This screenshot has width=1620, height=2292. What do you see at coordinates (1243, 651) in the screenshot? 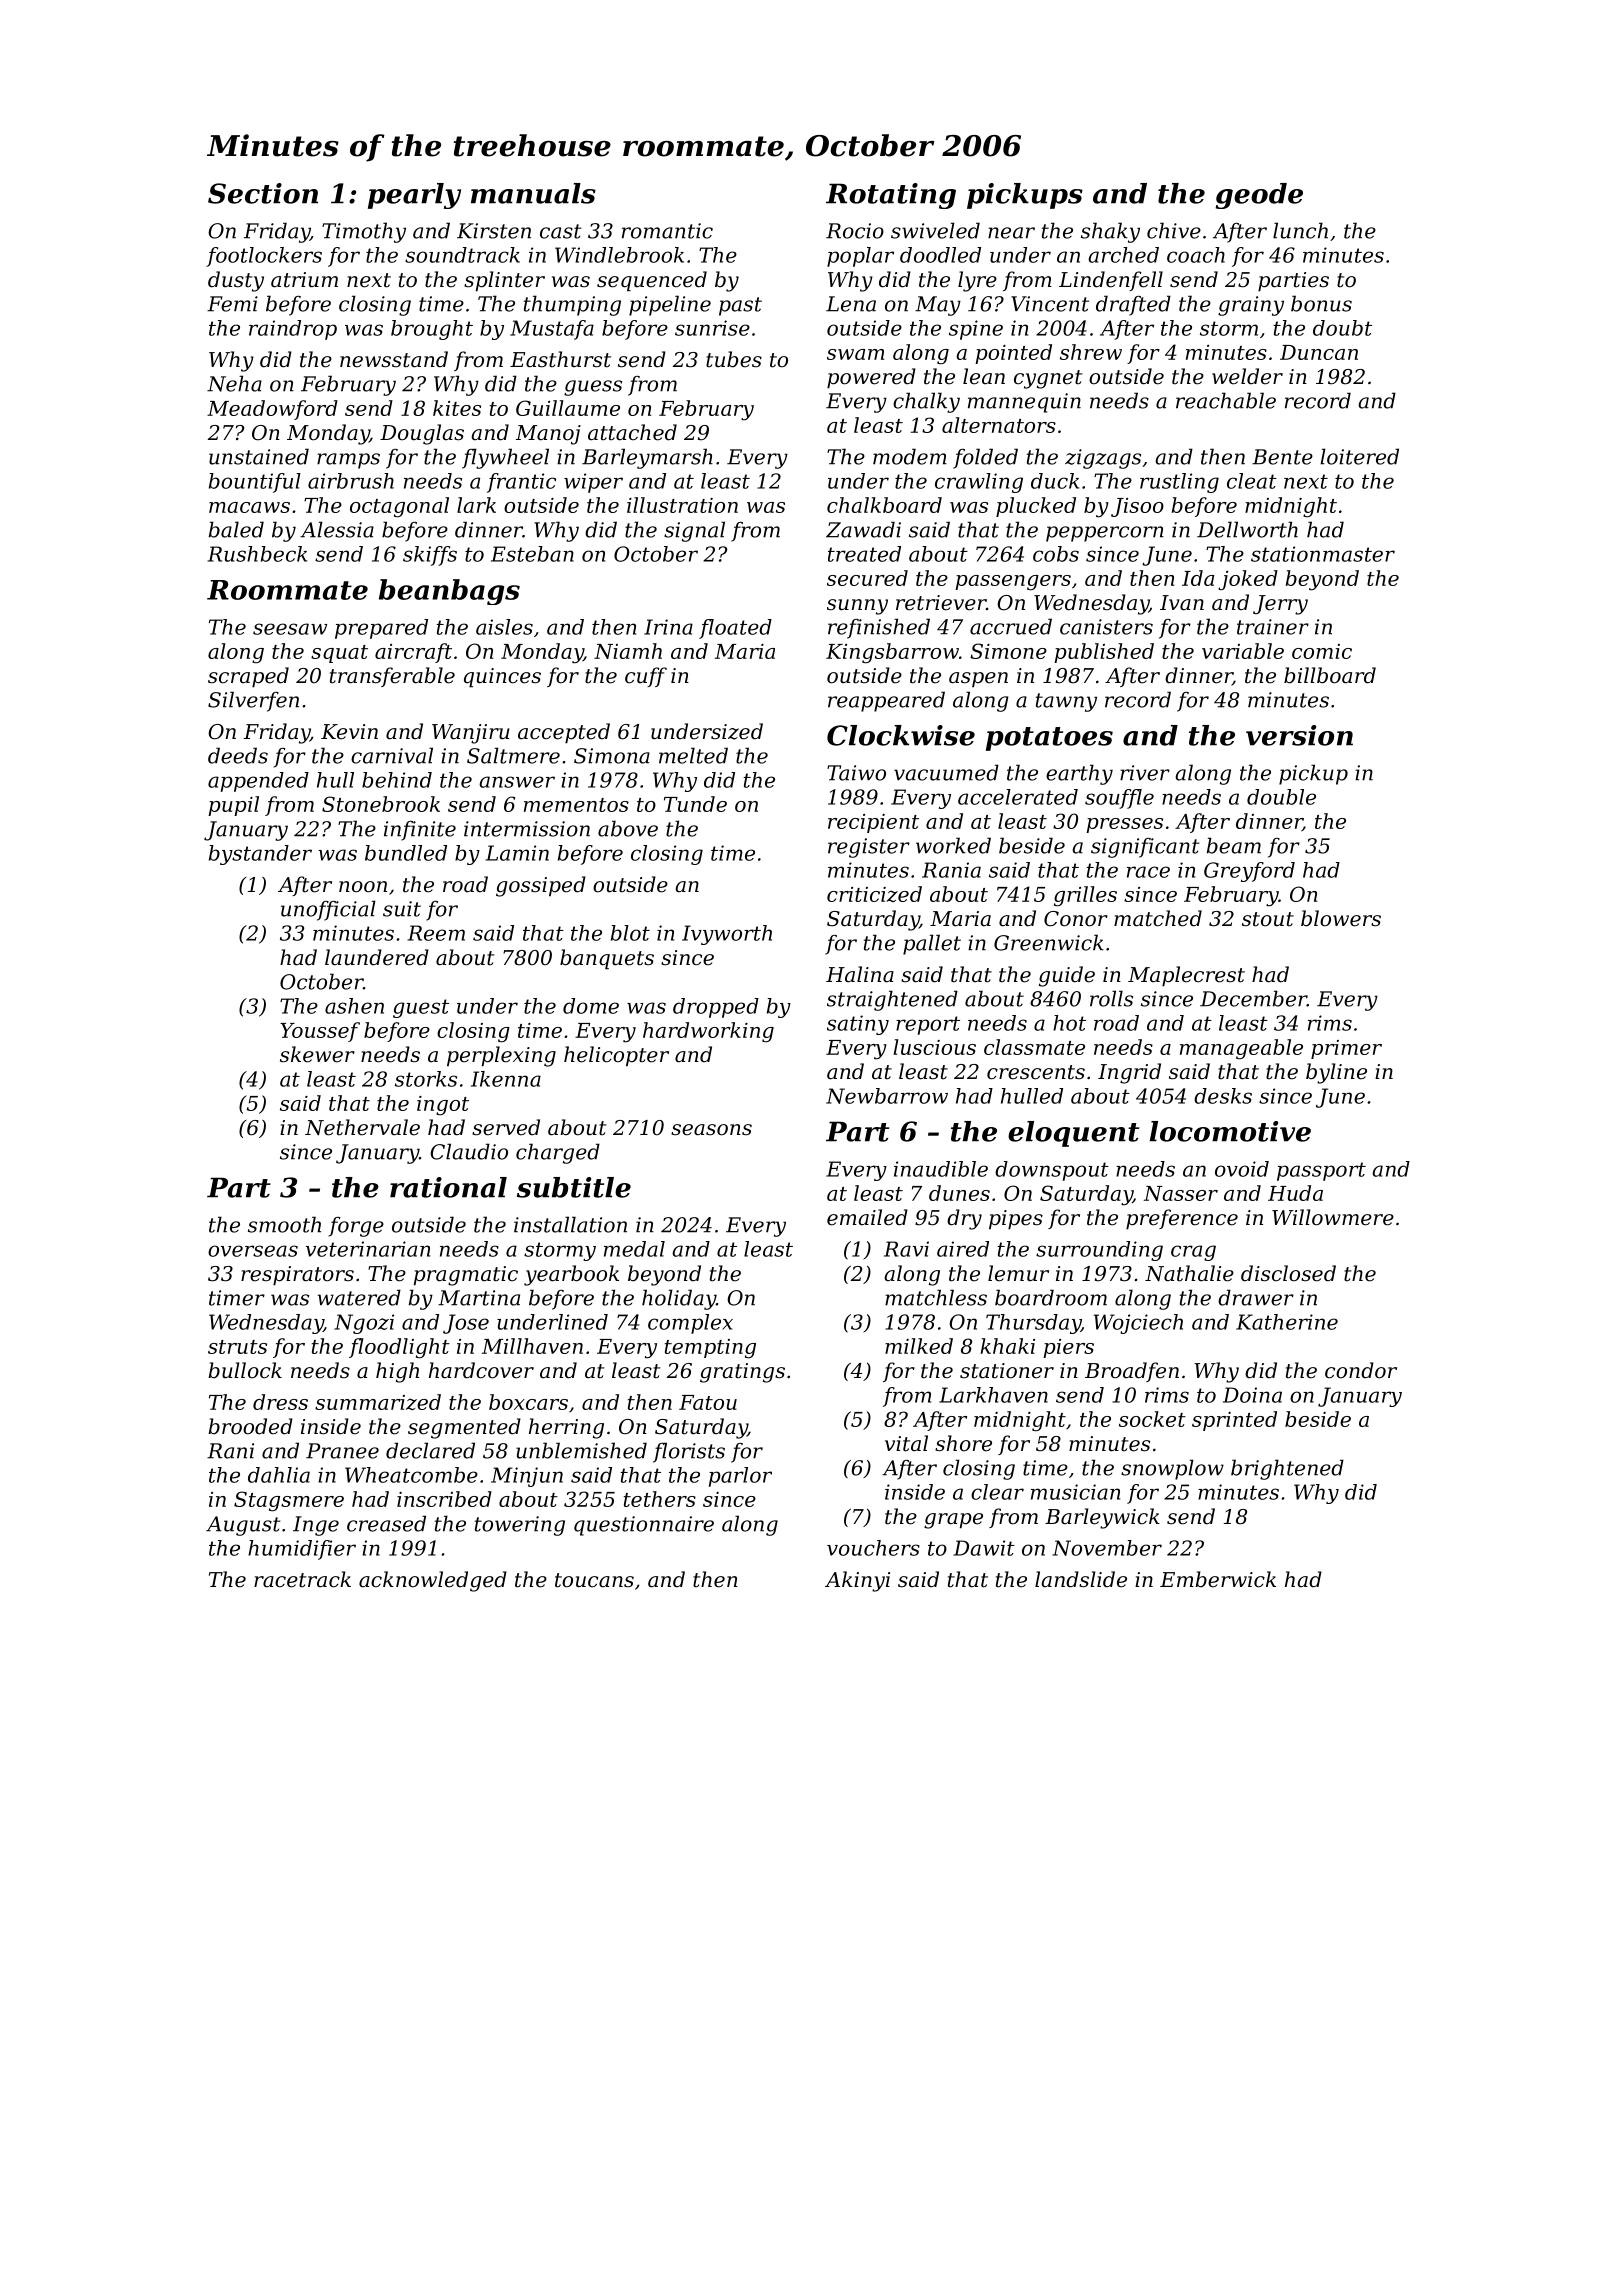
I see `variable` at bounding box center [1243, 651].
